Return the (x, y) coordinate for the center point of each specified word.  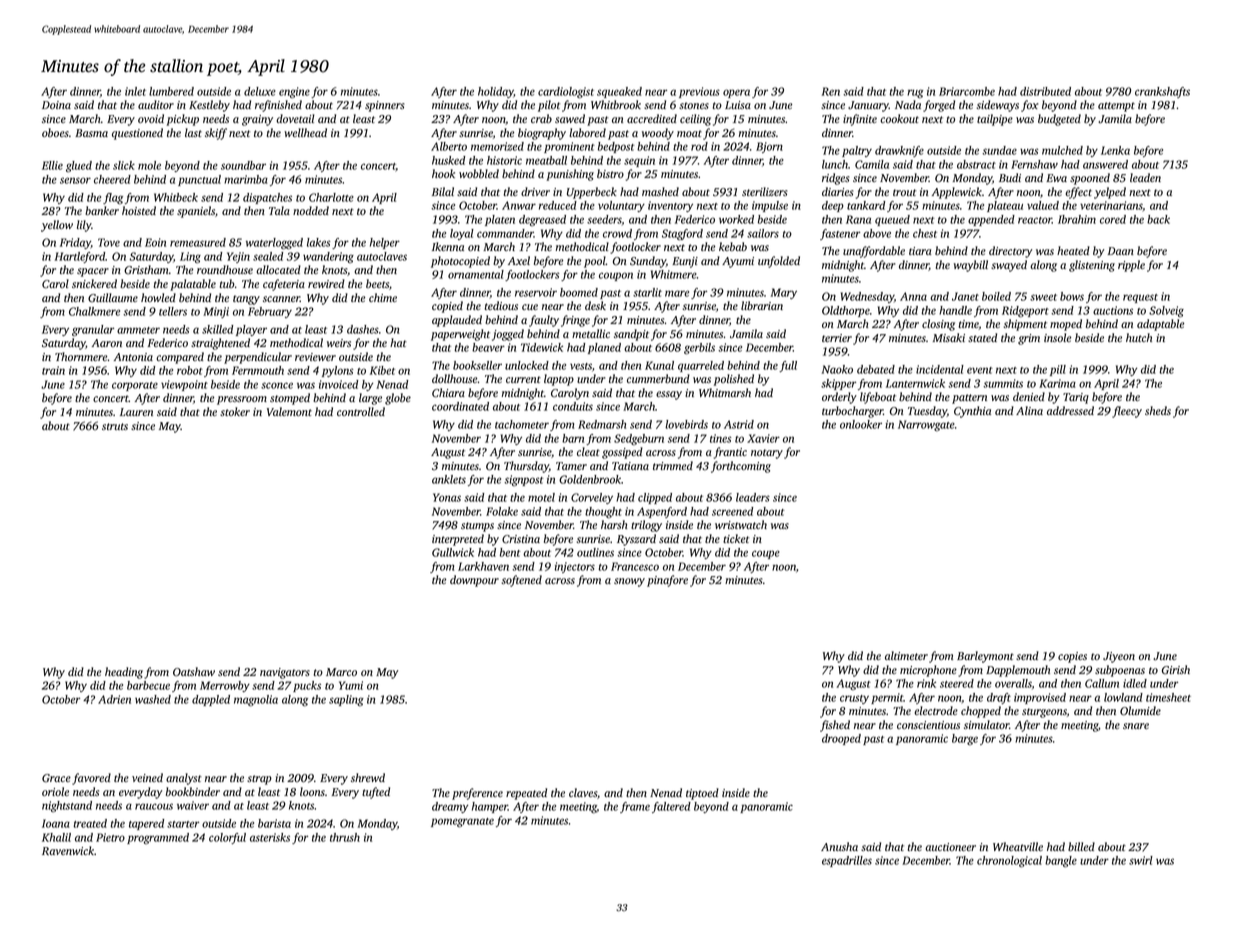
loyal (462, 234)
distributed (1045, 91)
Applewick (957, 193)
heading (124, 673)
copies (1072, 657)
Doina (56, 105)
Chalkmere (94, 311)
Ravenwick (68, 850)
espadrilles (847, 861)
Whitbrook (616, 104)
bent (510, 552)
